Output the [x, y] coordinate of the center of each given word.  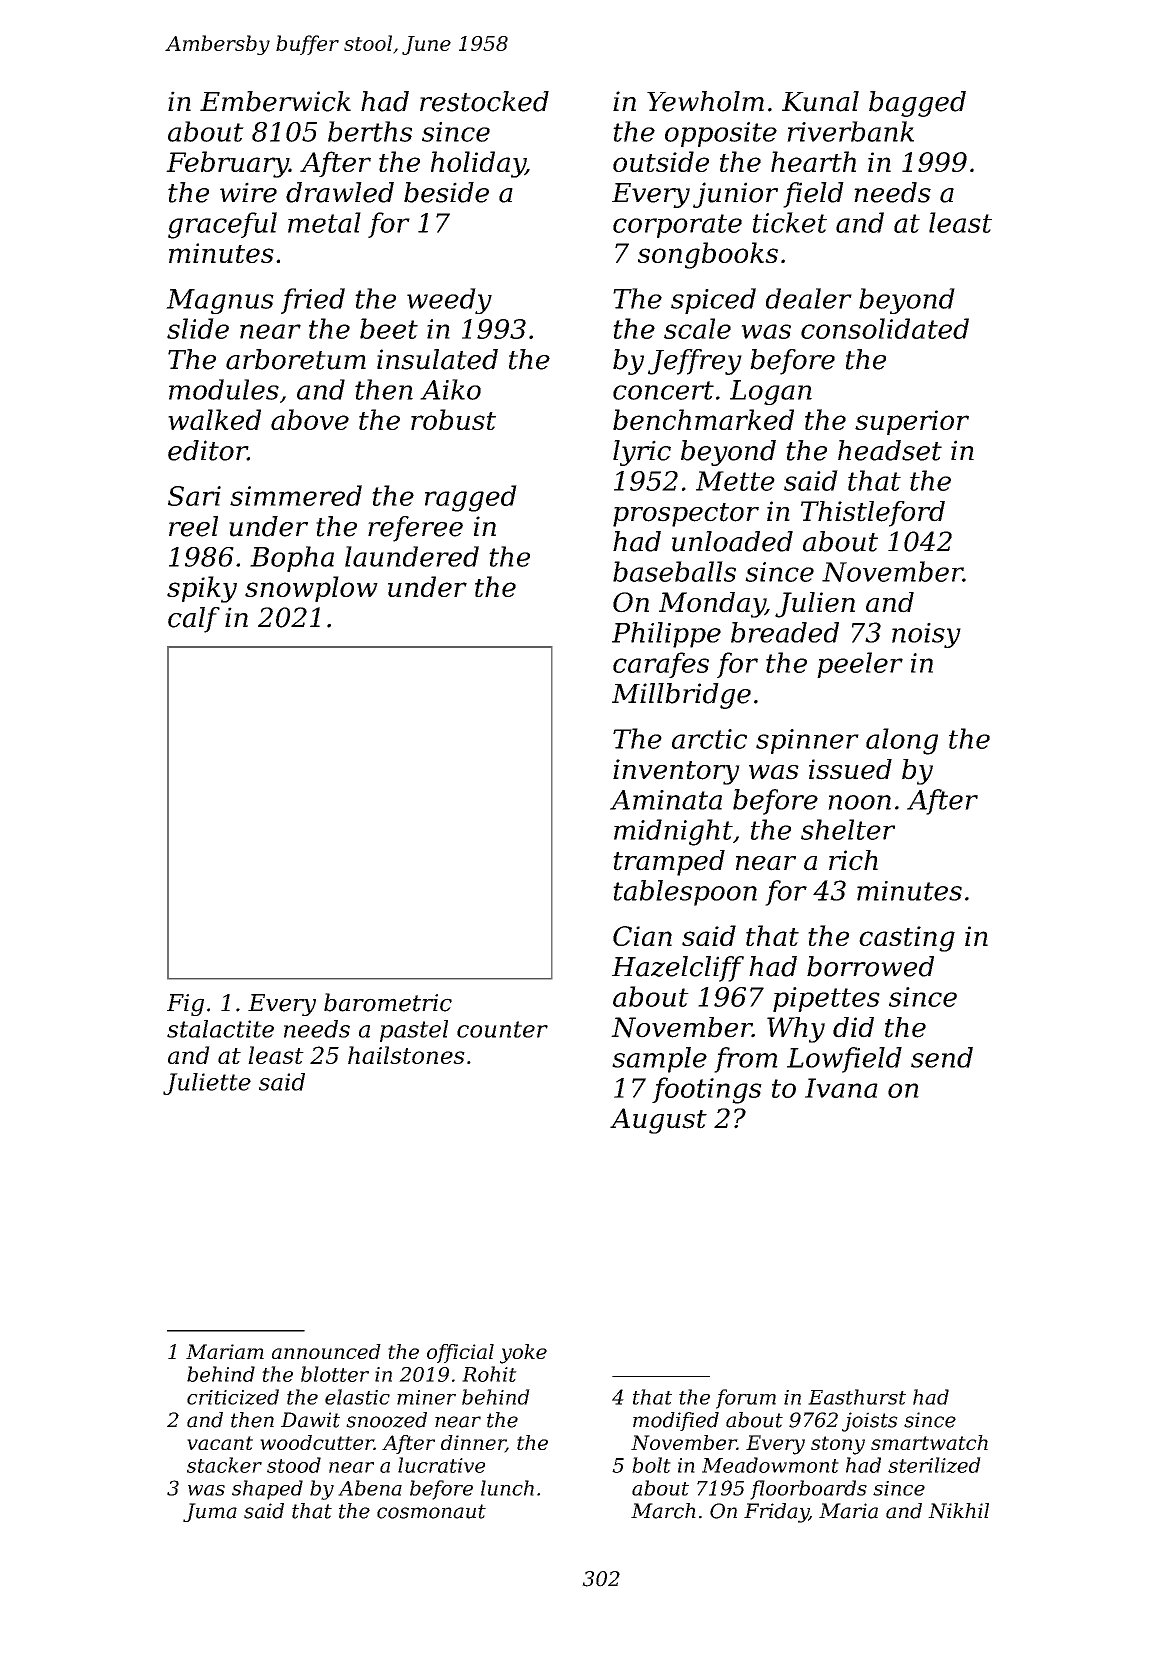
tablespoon [685, 893]
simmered [296, 495]
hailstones [406, 1055]
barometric [388, 1002]
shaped [267, 1490]
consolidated [885, 328]
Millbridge [681, 696]
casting [907, 939]
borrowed [870, 966]
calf [194, 620]
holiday [478, 164]
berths [370, 131]
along [902, 741]
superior [912, 422]
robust [453, 419]
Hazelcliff [678, 969]
